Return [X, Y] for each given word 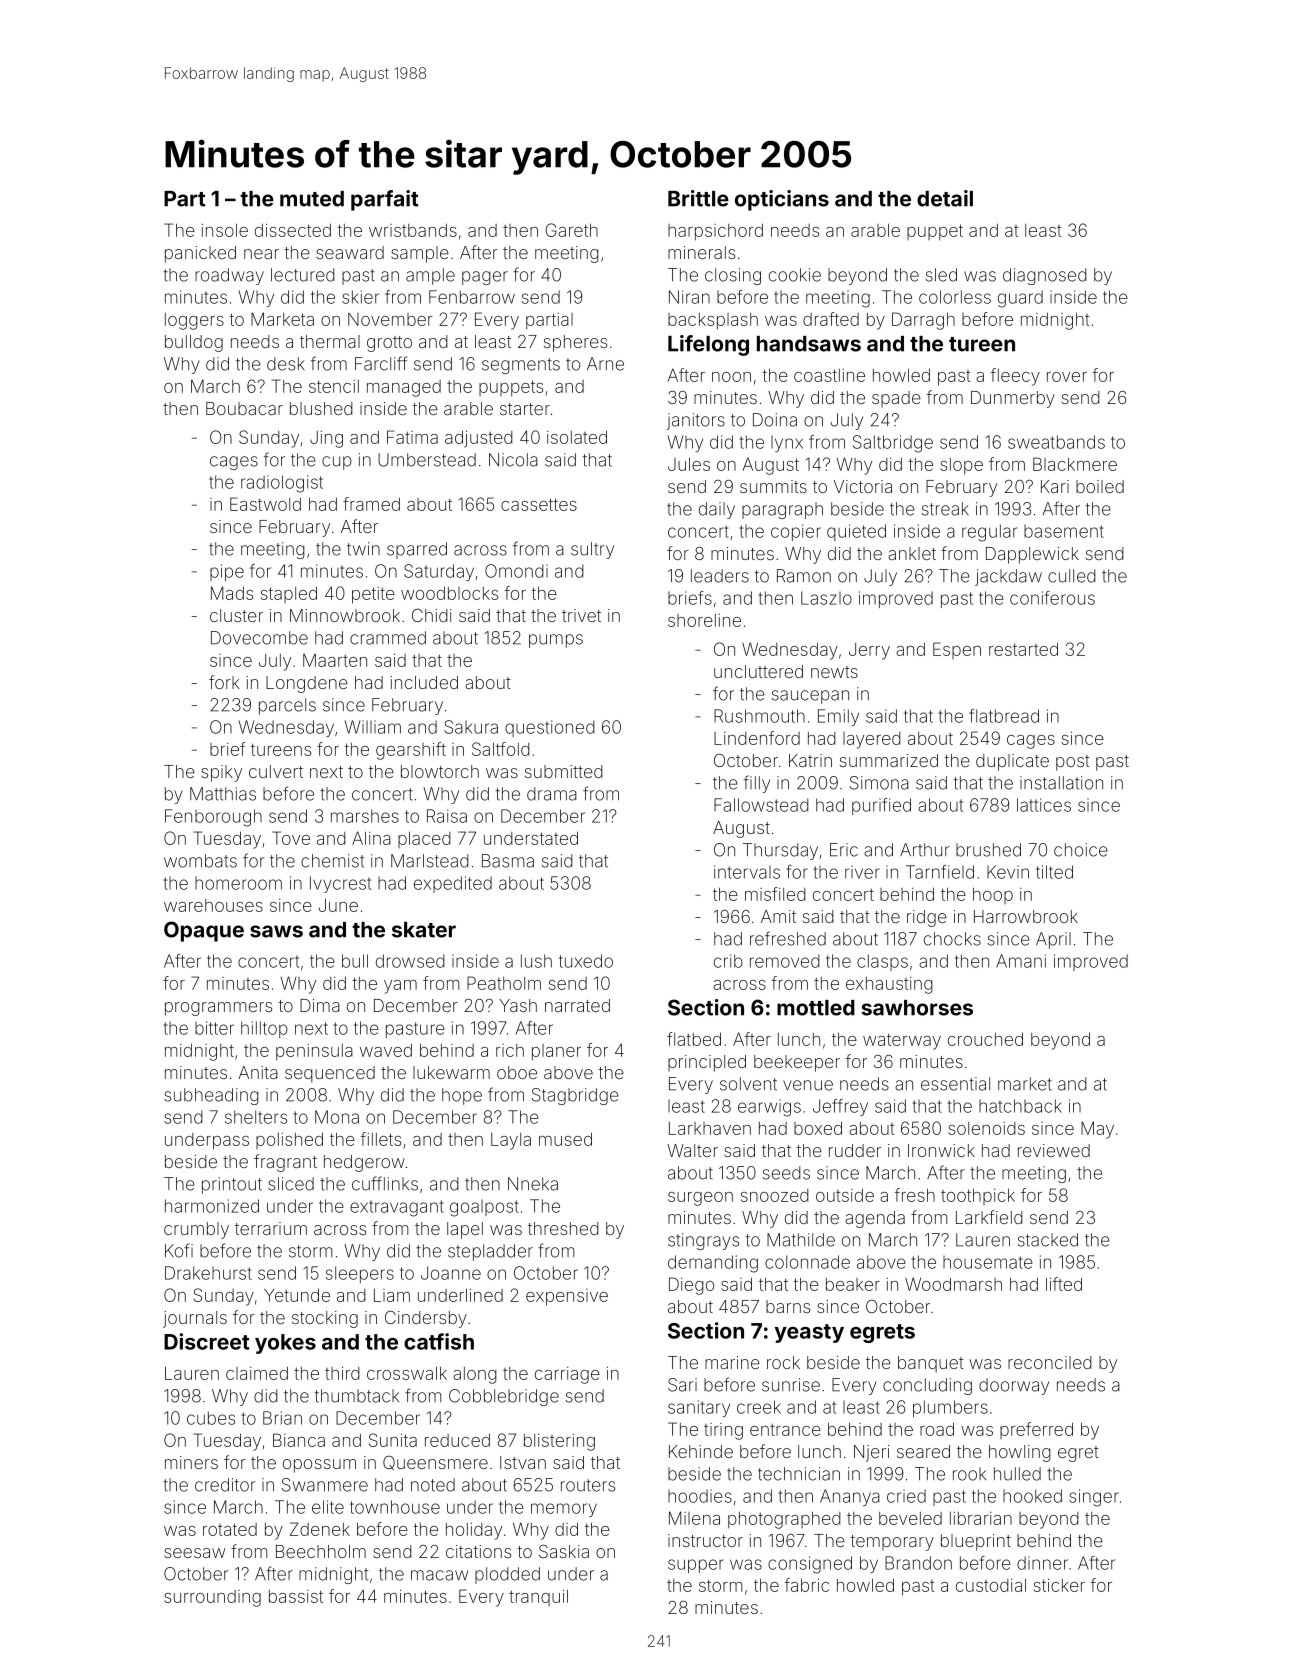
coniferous [1052, 598]
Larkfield [989, 1217]
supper [696, 1566]
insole [224, 230]
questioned [550, 728]
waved [386, 1050]
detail [945, 198]
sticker [1059, 1585]
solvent [748, 1084]
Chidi [432, 615]
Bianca [299, 1440]
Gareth [571, 230]
